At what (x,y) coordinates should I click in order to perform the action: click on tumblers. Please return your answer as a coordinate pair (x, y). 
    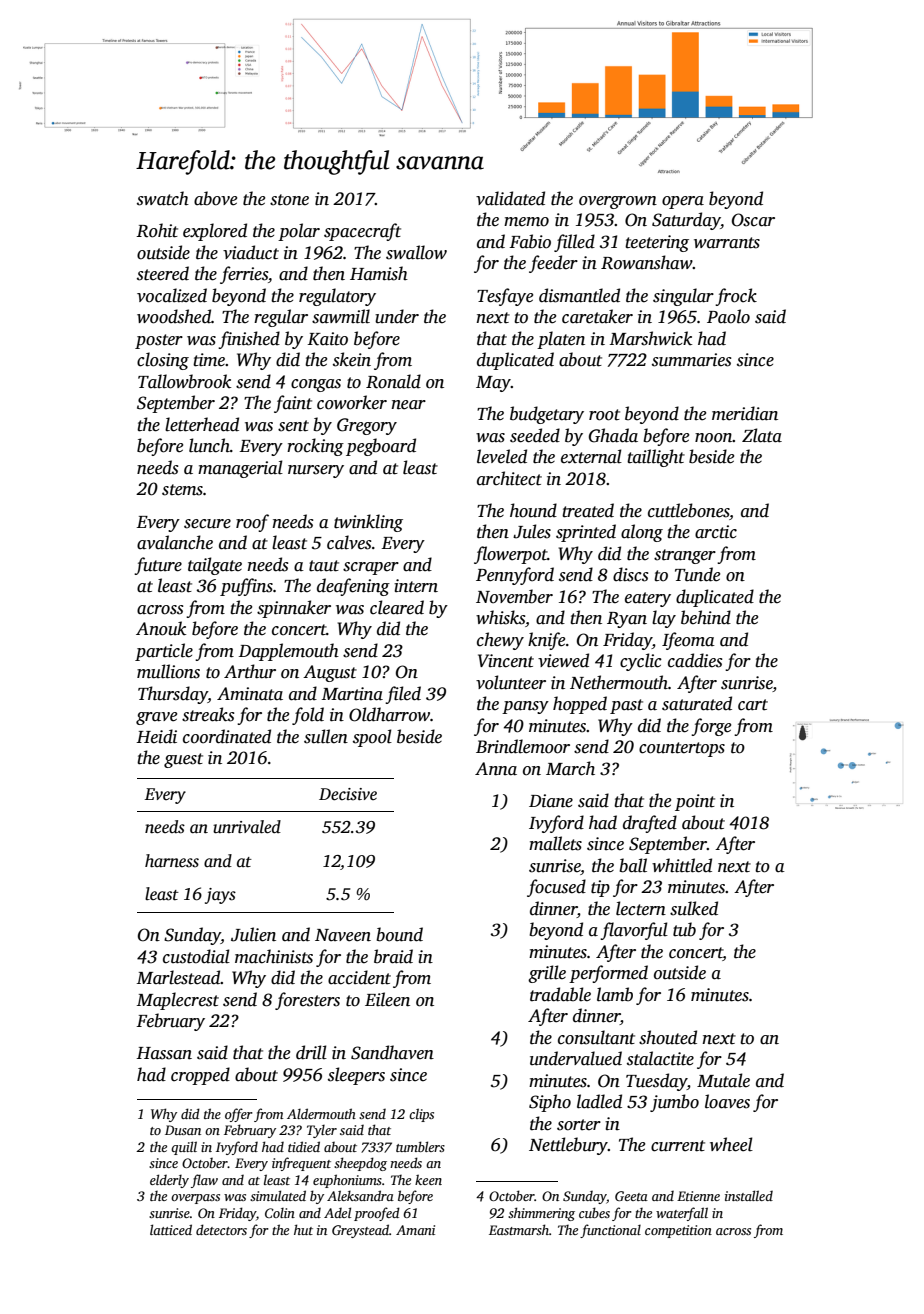
    Looking at the image, I should click on (420, 1146).
